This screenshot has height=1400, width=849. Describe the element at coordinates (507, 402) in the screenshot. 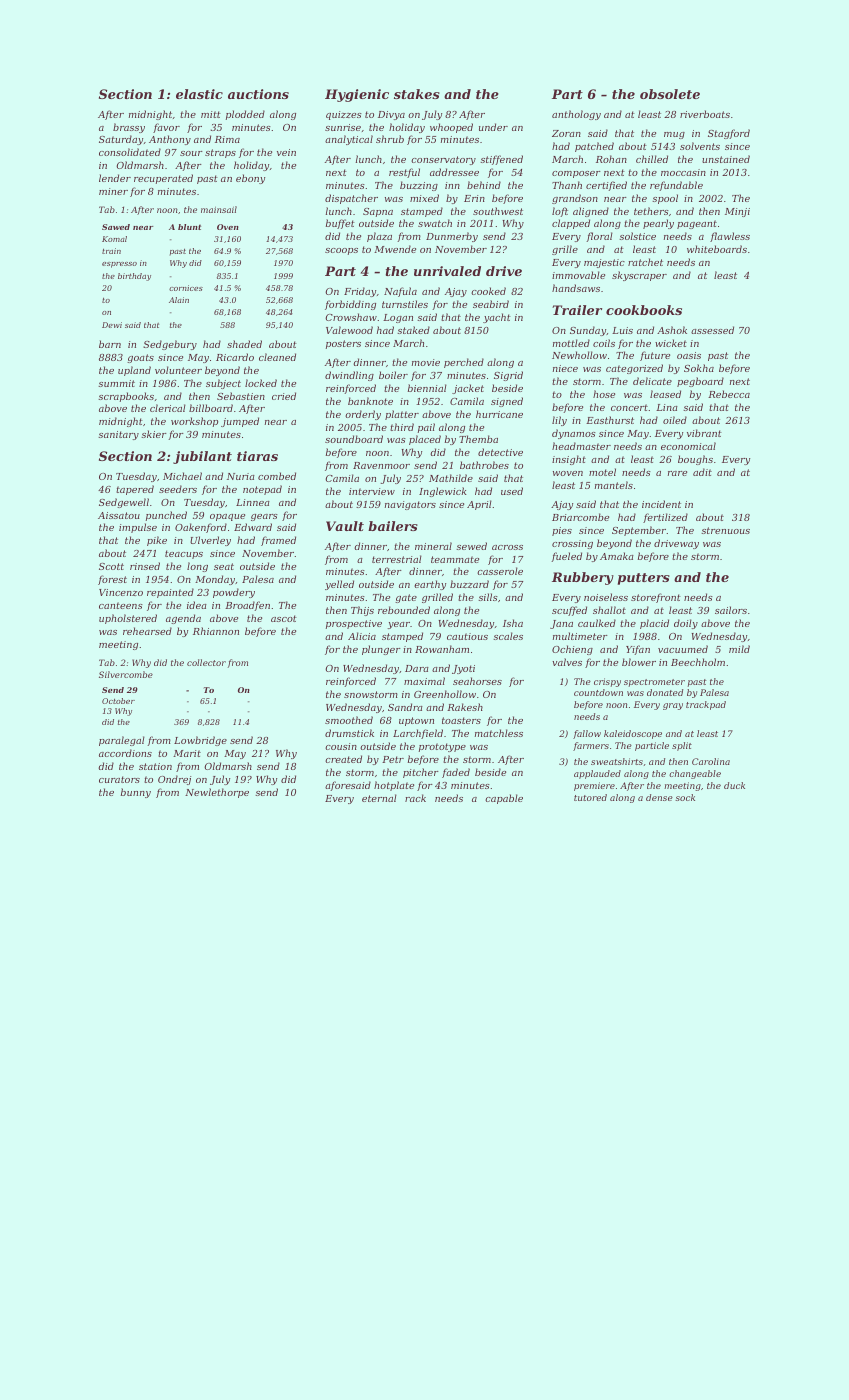

I see `signed` at that location.
